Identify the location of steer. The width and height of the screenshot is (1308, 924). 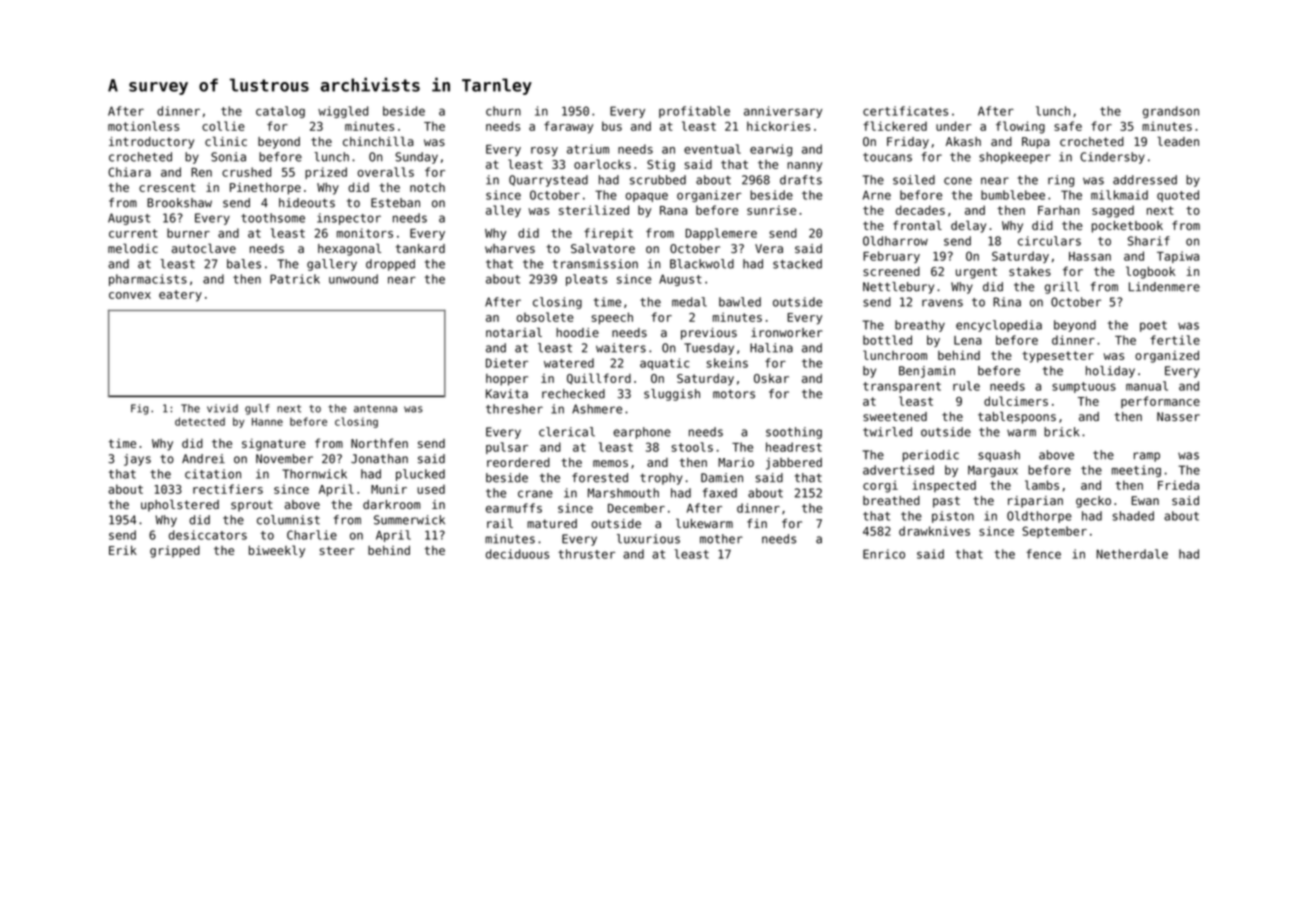
(337, 550).
